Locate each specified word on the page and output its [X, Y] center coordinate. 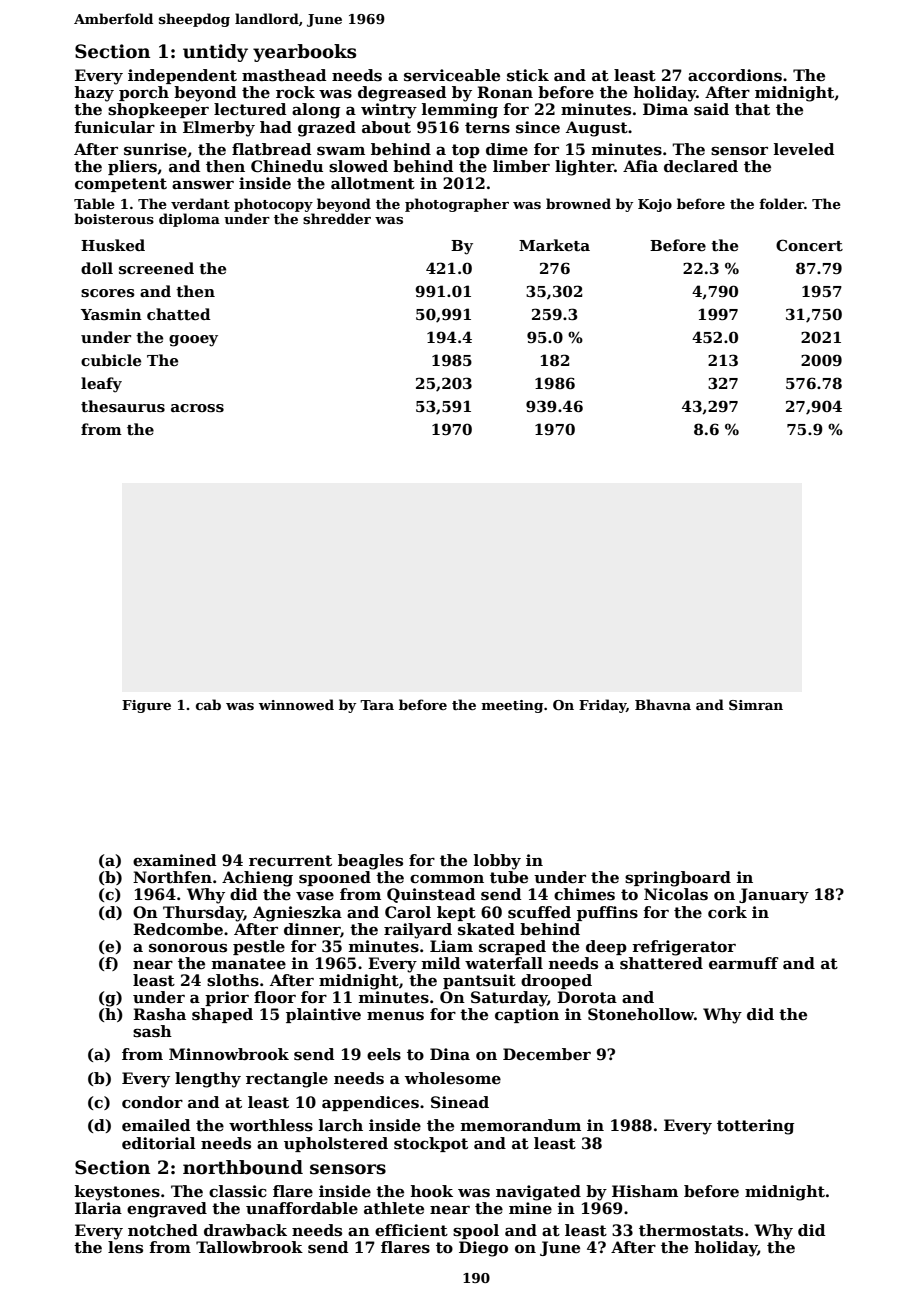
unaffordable [302, 1208]
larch [341, 1125]
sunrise [155, 149]
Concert [809, 245]
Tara [377, 705]
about [386, 127]
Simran [756, 705]
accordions [735, 75]
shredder [337, 218]
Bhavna [663, 704]
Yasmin [111, 314]
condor [152, 1102]
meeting [512, 706]
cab [208, 704]
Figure [146, 706]
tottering [755, 1127]
